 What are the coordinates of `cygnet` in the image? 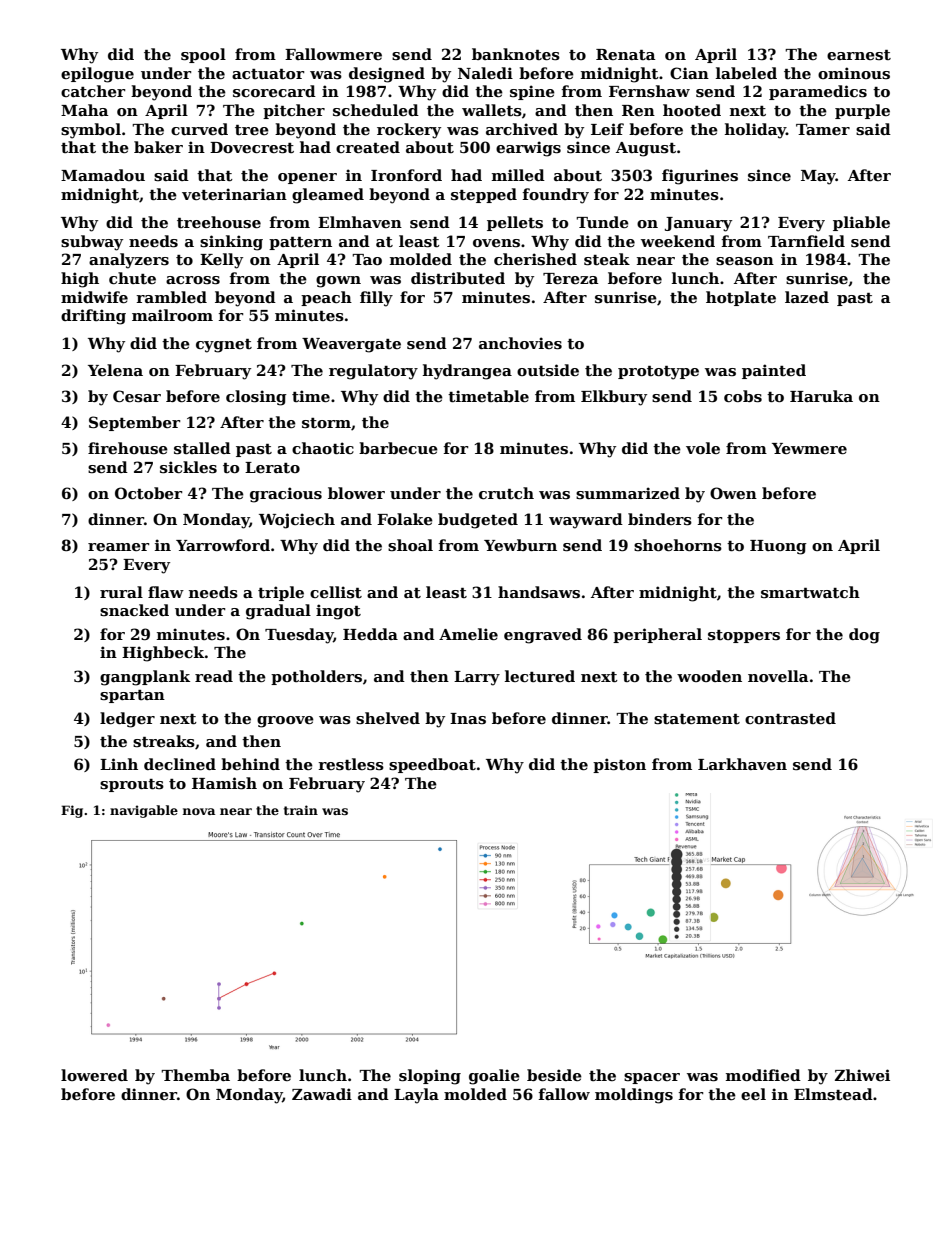 It's located at (224, 346).
